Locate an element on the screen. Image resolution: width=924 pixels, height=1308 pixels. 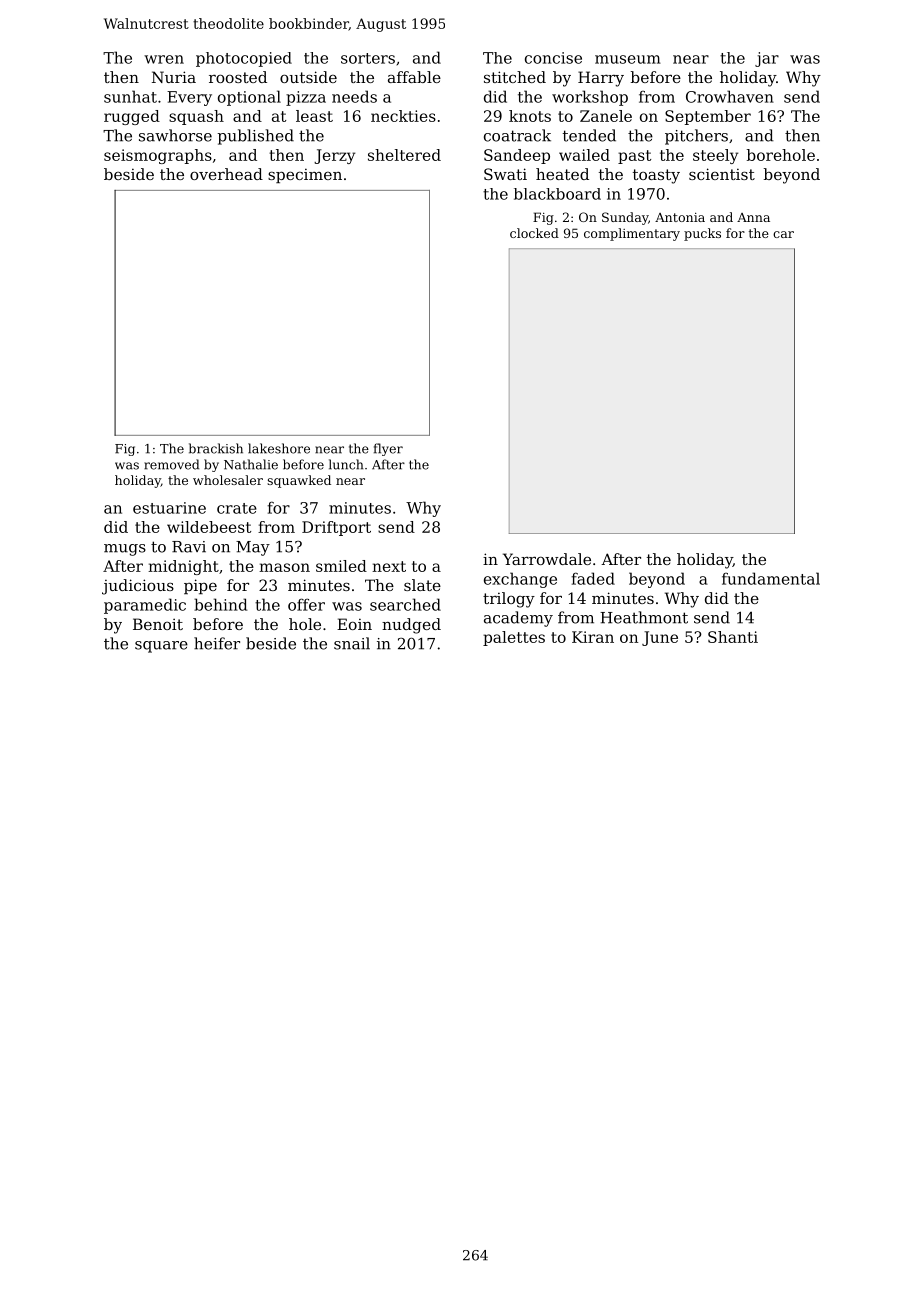
offer is located at coordinates (306, 604).
